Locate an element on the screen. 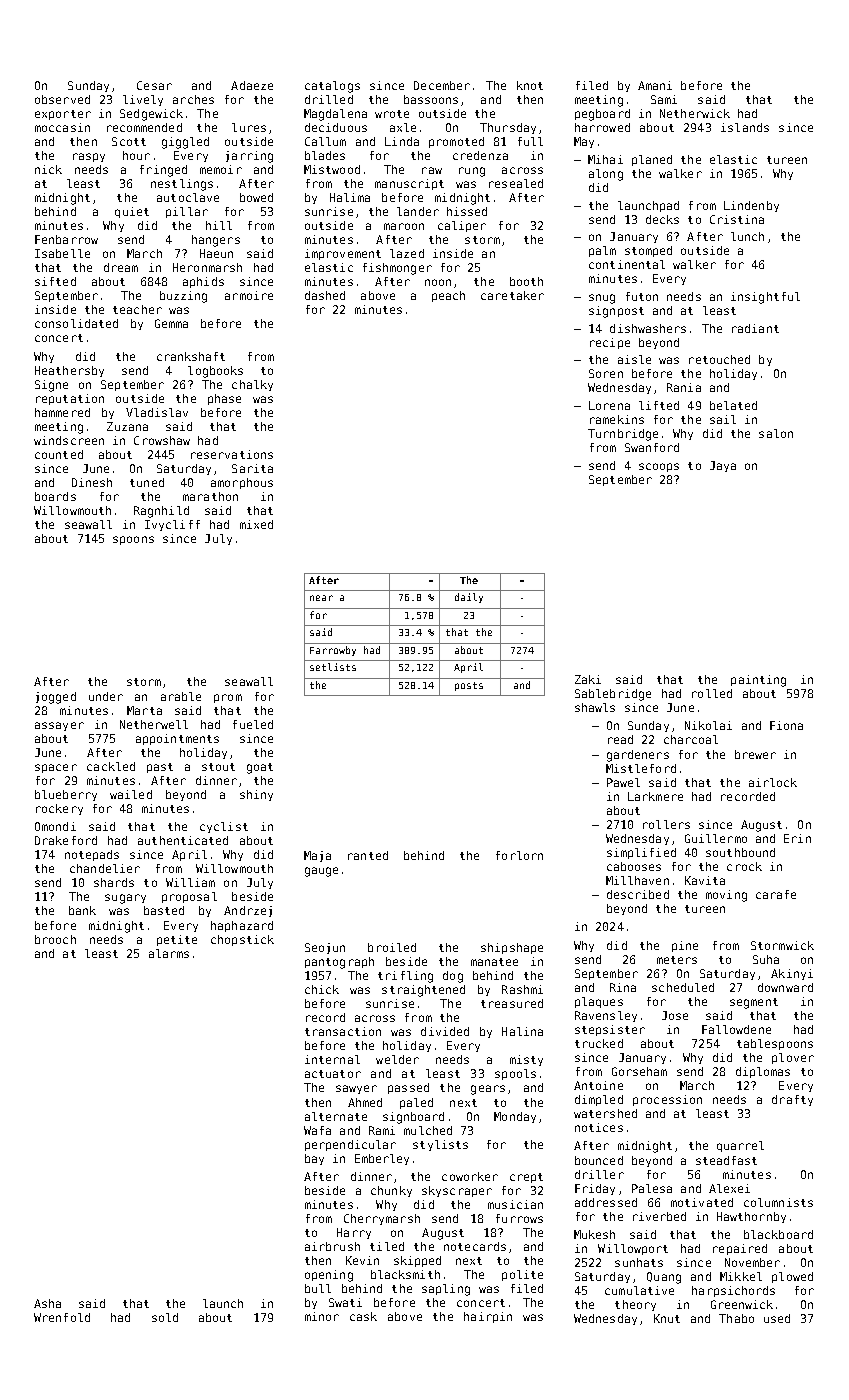  counted is located at coordinates (59, 454).
